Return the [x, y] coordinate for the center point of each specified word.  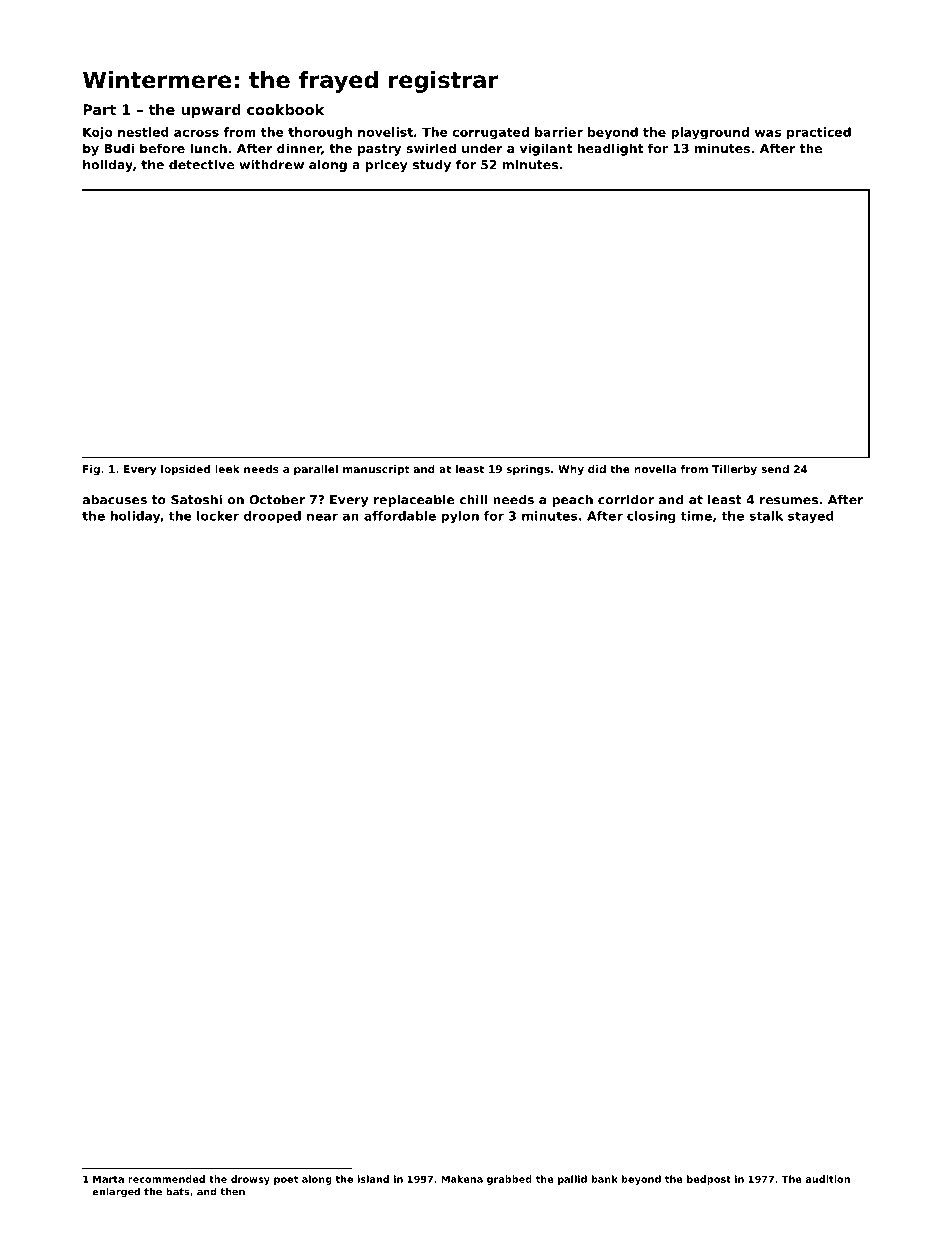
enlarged [116, 1193]
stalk [766, 516]
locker [218, 516]
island [373, 1179]
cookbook [285, 109]
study [432, 166]
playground [710, 133]
